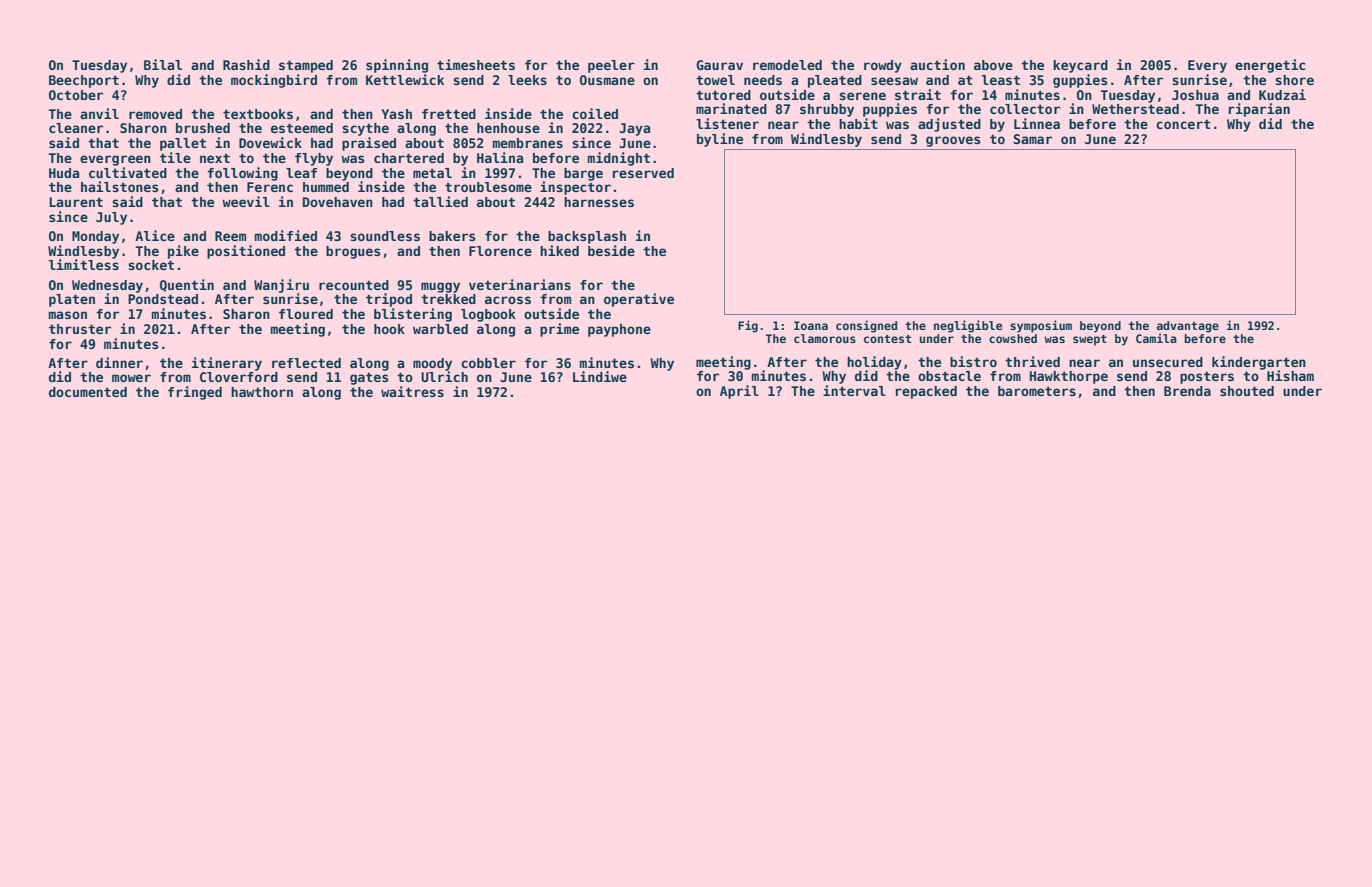  I want to click on April, so click(739, 392).
